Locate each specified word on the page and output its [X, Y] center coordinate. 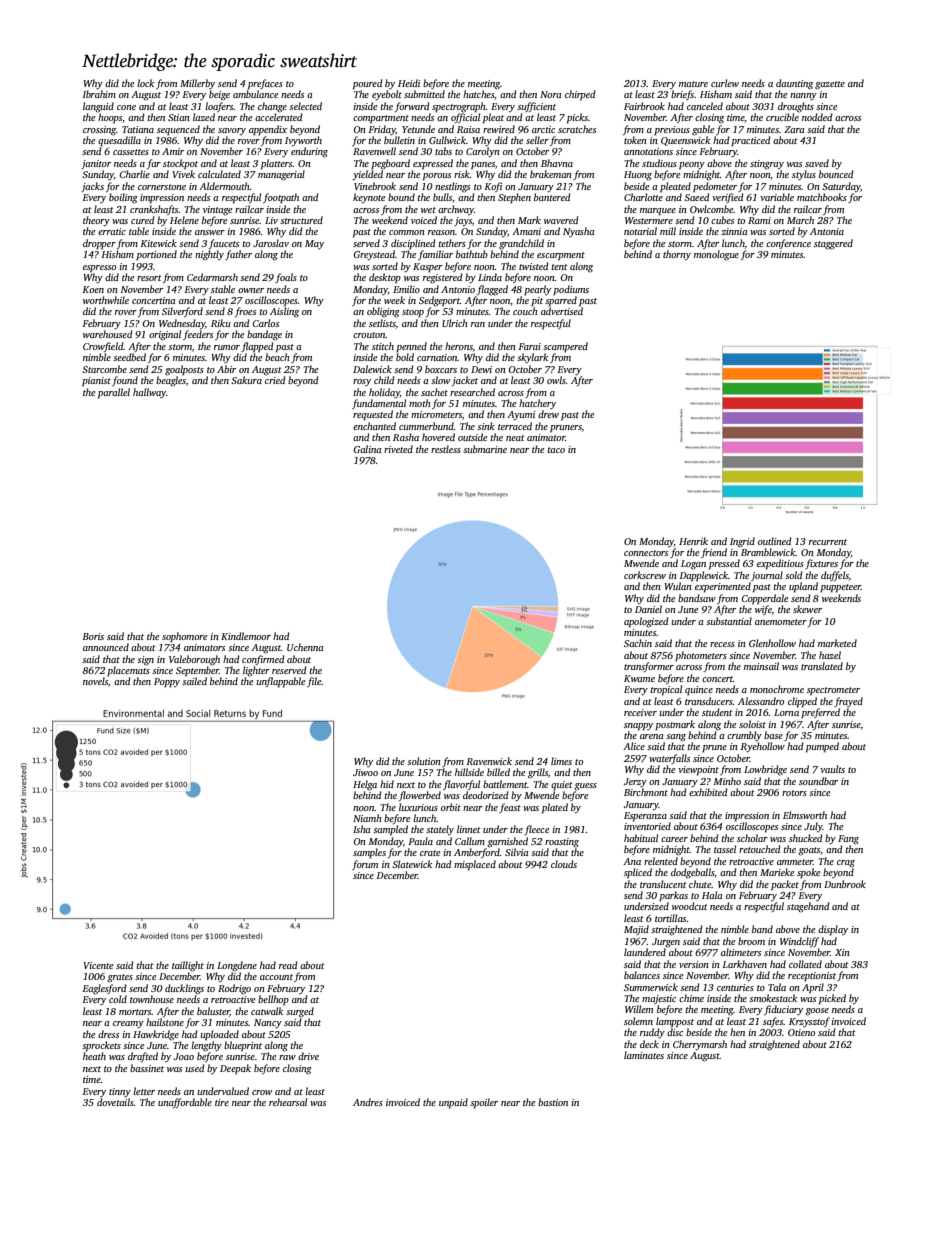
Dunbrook [845, 884]
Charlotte [643, 197]
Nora [550, 94]
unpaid [453, 1103]
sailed [194, 681]
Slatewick [412, 864]
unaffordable [185, 1103]
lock [145, 83]
